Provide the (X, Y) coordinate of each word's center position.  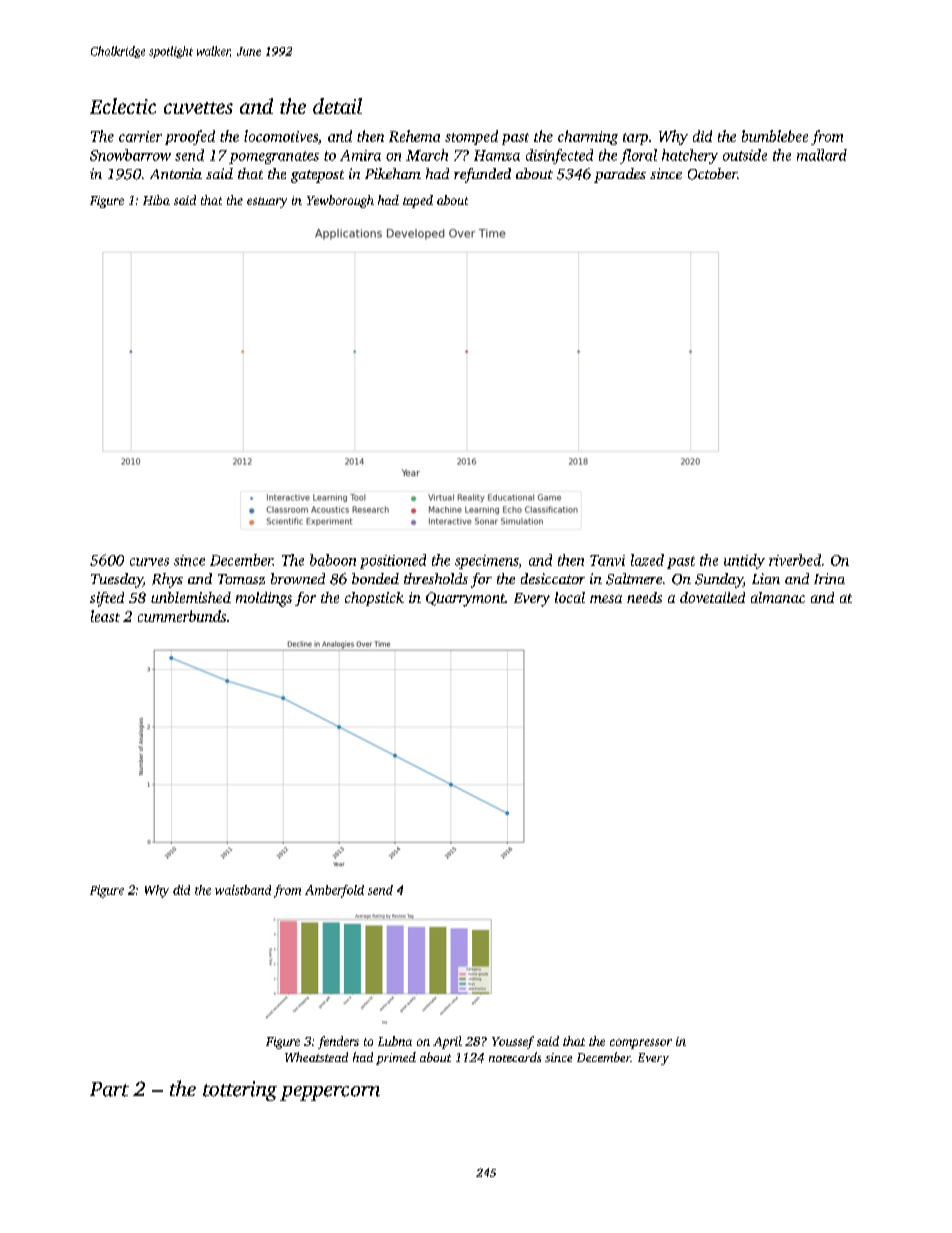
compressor (641, 1044)
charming (588, 137)
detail (337, 106)
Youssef (513, 1042)
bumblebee (775, 136)
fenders (338, 1042)
